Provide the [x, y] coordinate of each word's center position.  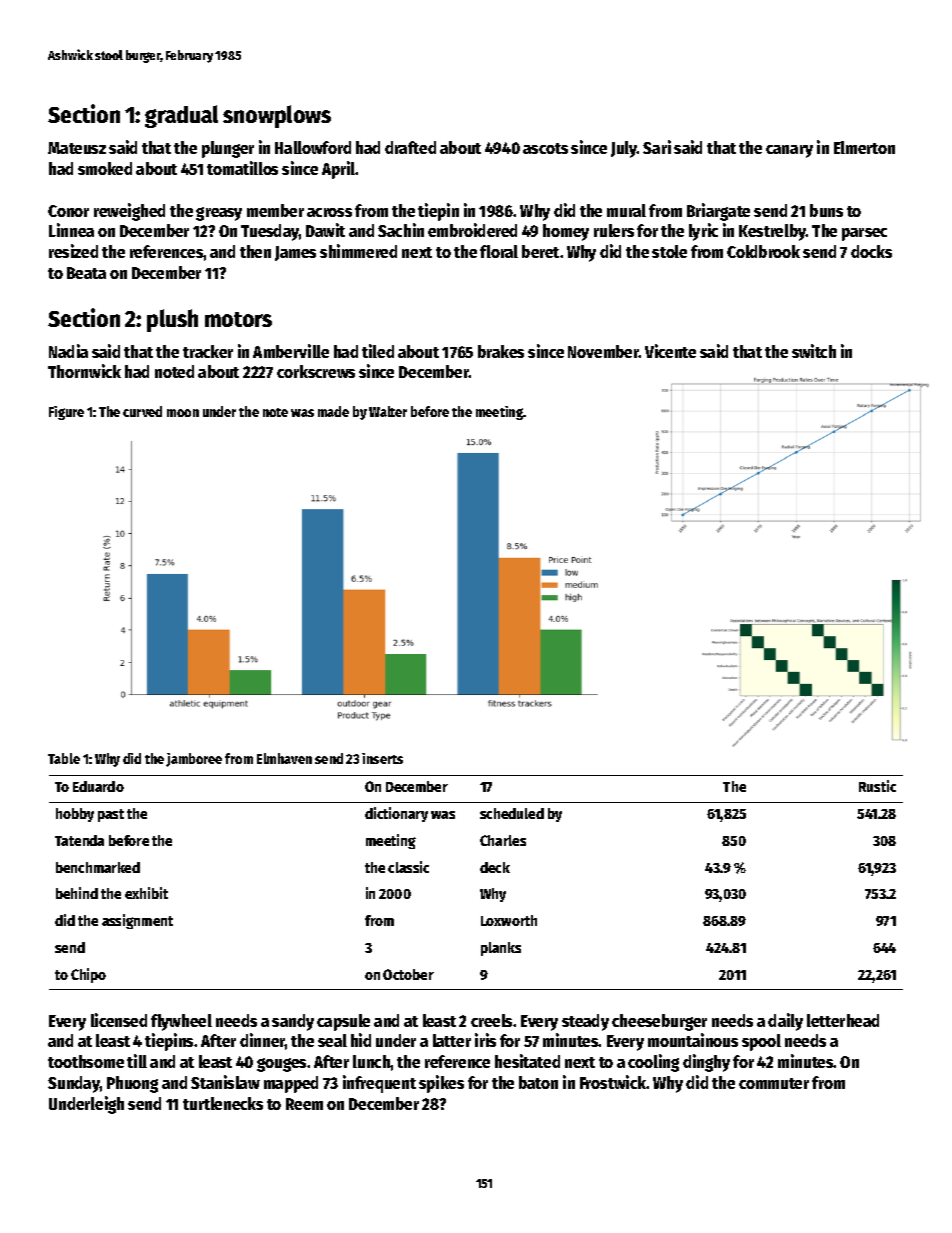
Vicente [670, 351]
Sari [657, 147]
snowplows [277, 116]
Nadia [68, 351]
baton [538, 1082]
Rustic [877, 786]
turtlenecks [223, 1103]
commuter [774, 1083]
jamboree [194, 760]
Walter [388, 411]
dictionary [396, 814]
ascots [545, 148]
